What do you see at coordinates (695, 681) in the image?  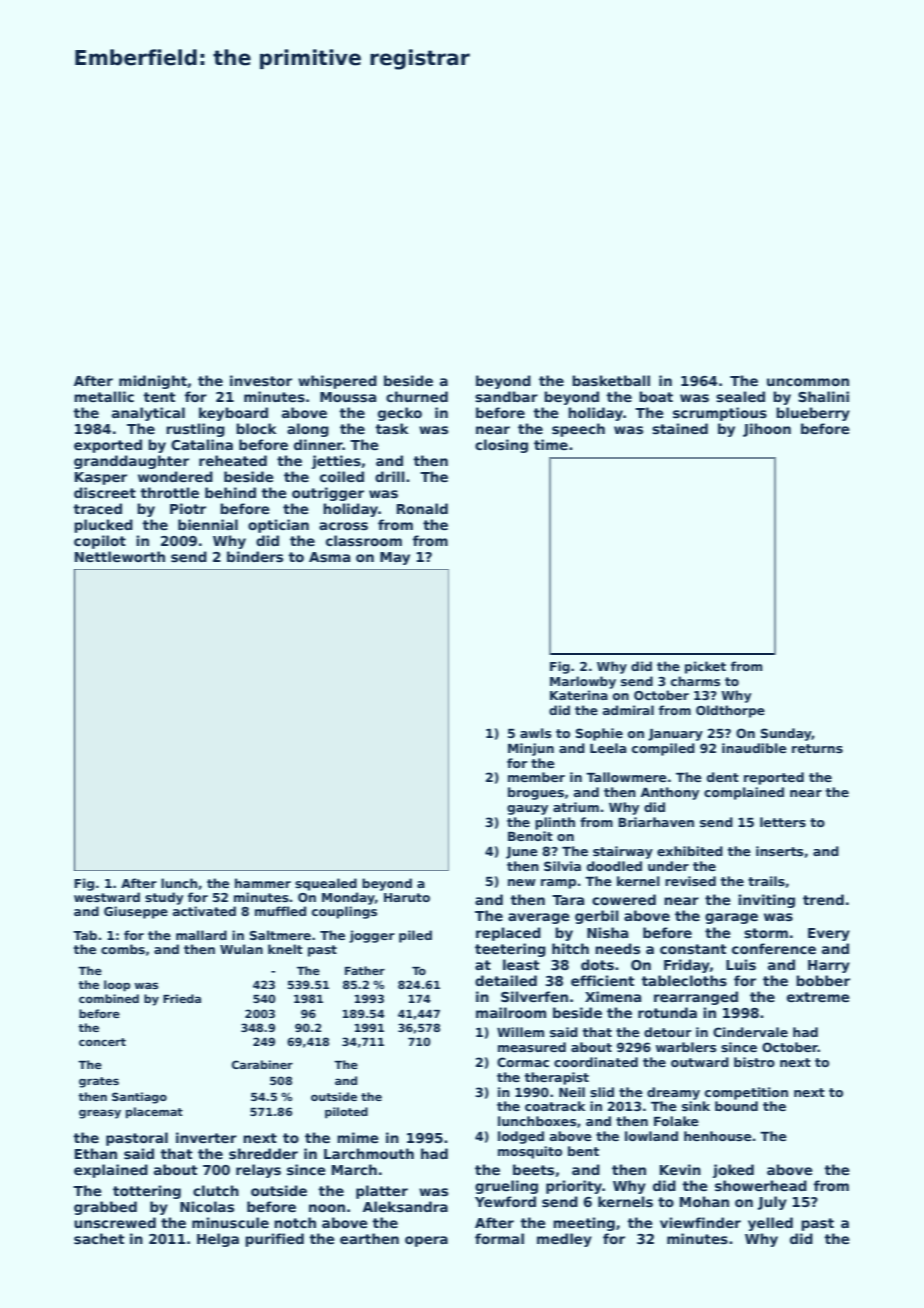 I see `charms` at bounding box center [695, 681].
